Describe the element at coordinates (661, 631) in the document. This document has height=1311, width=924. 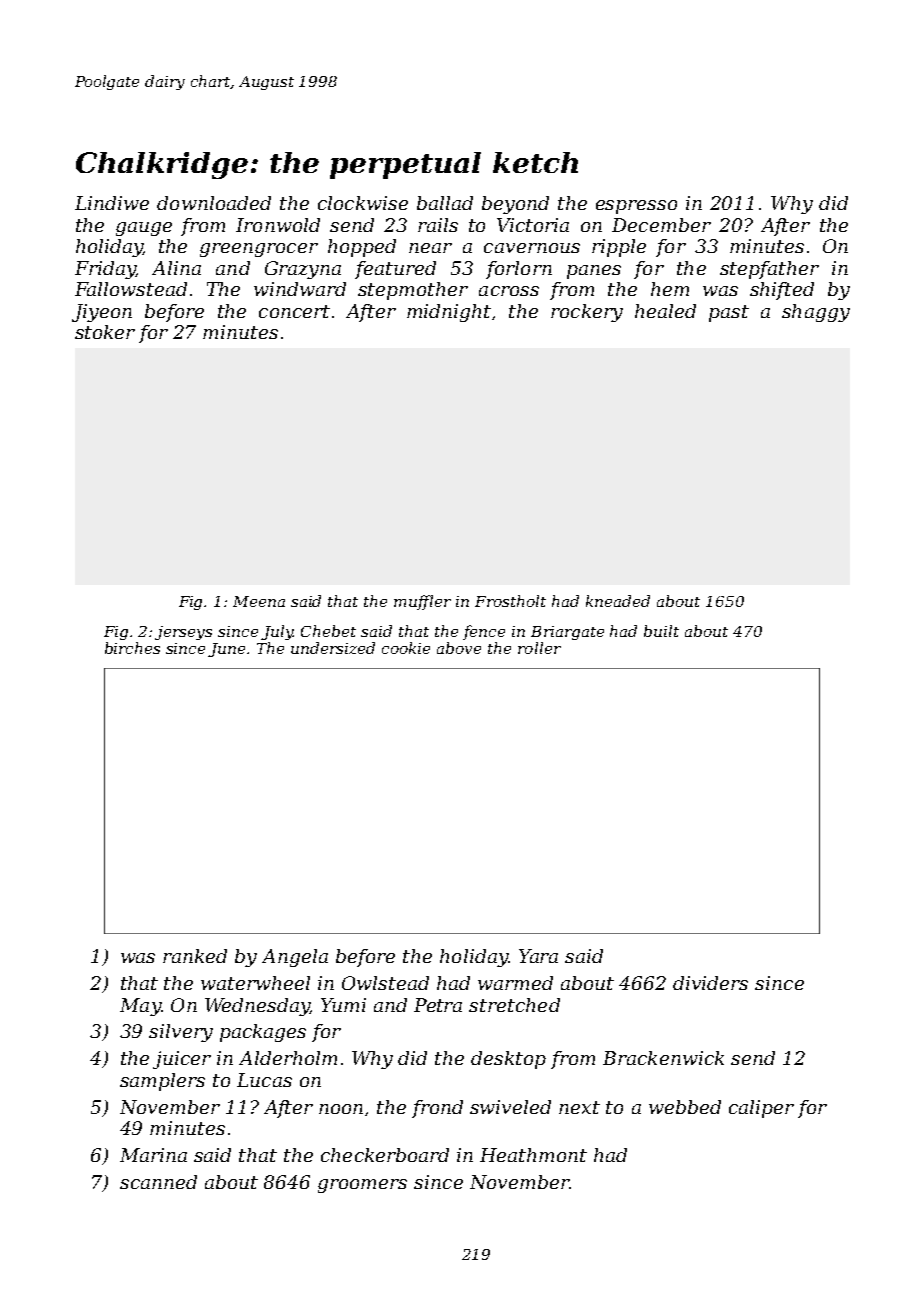
I see `built` at that location.
